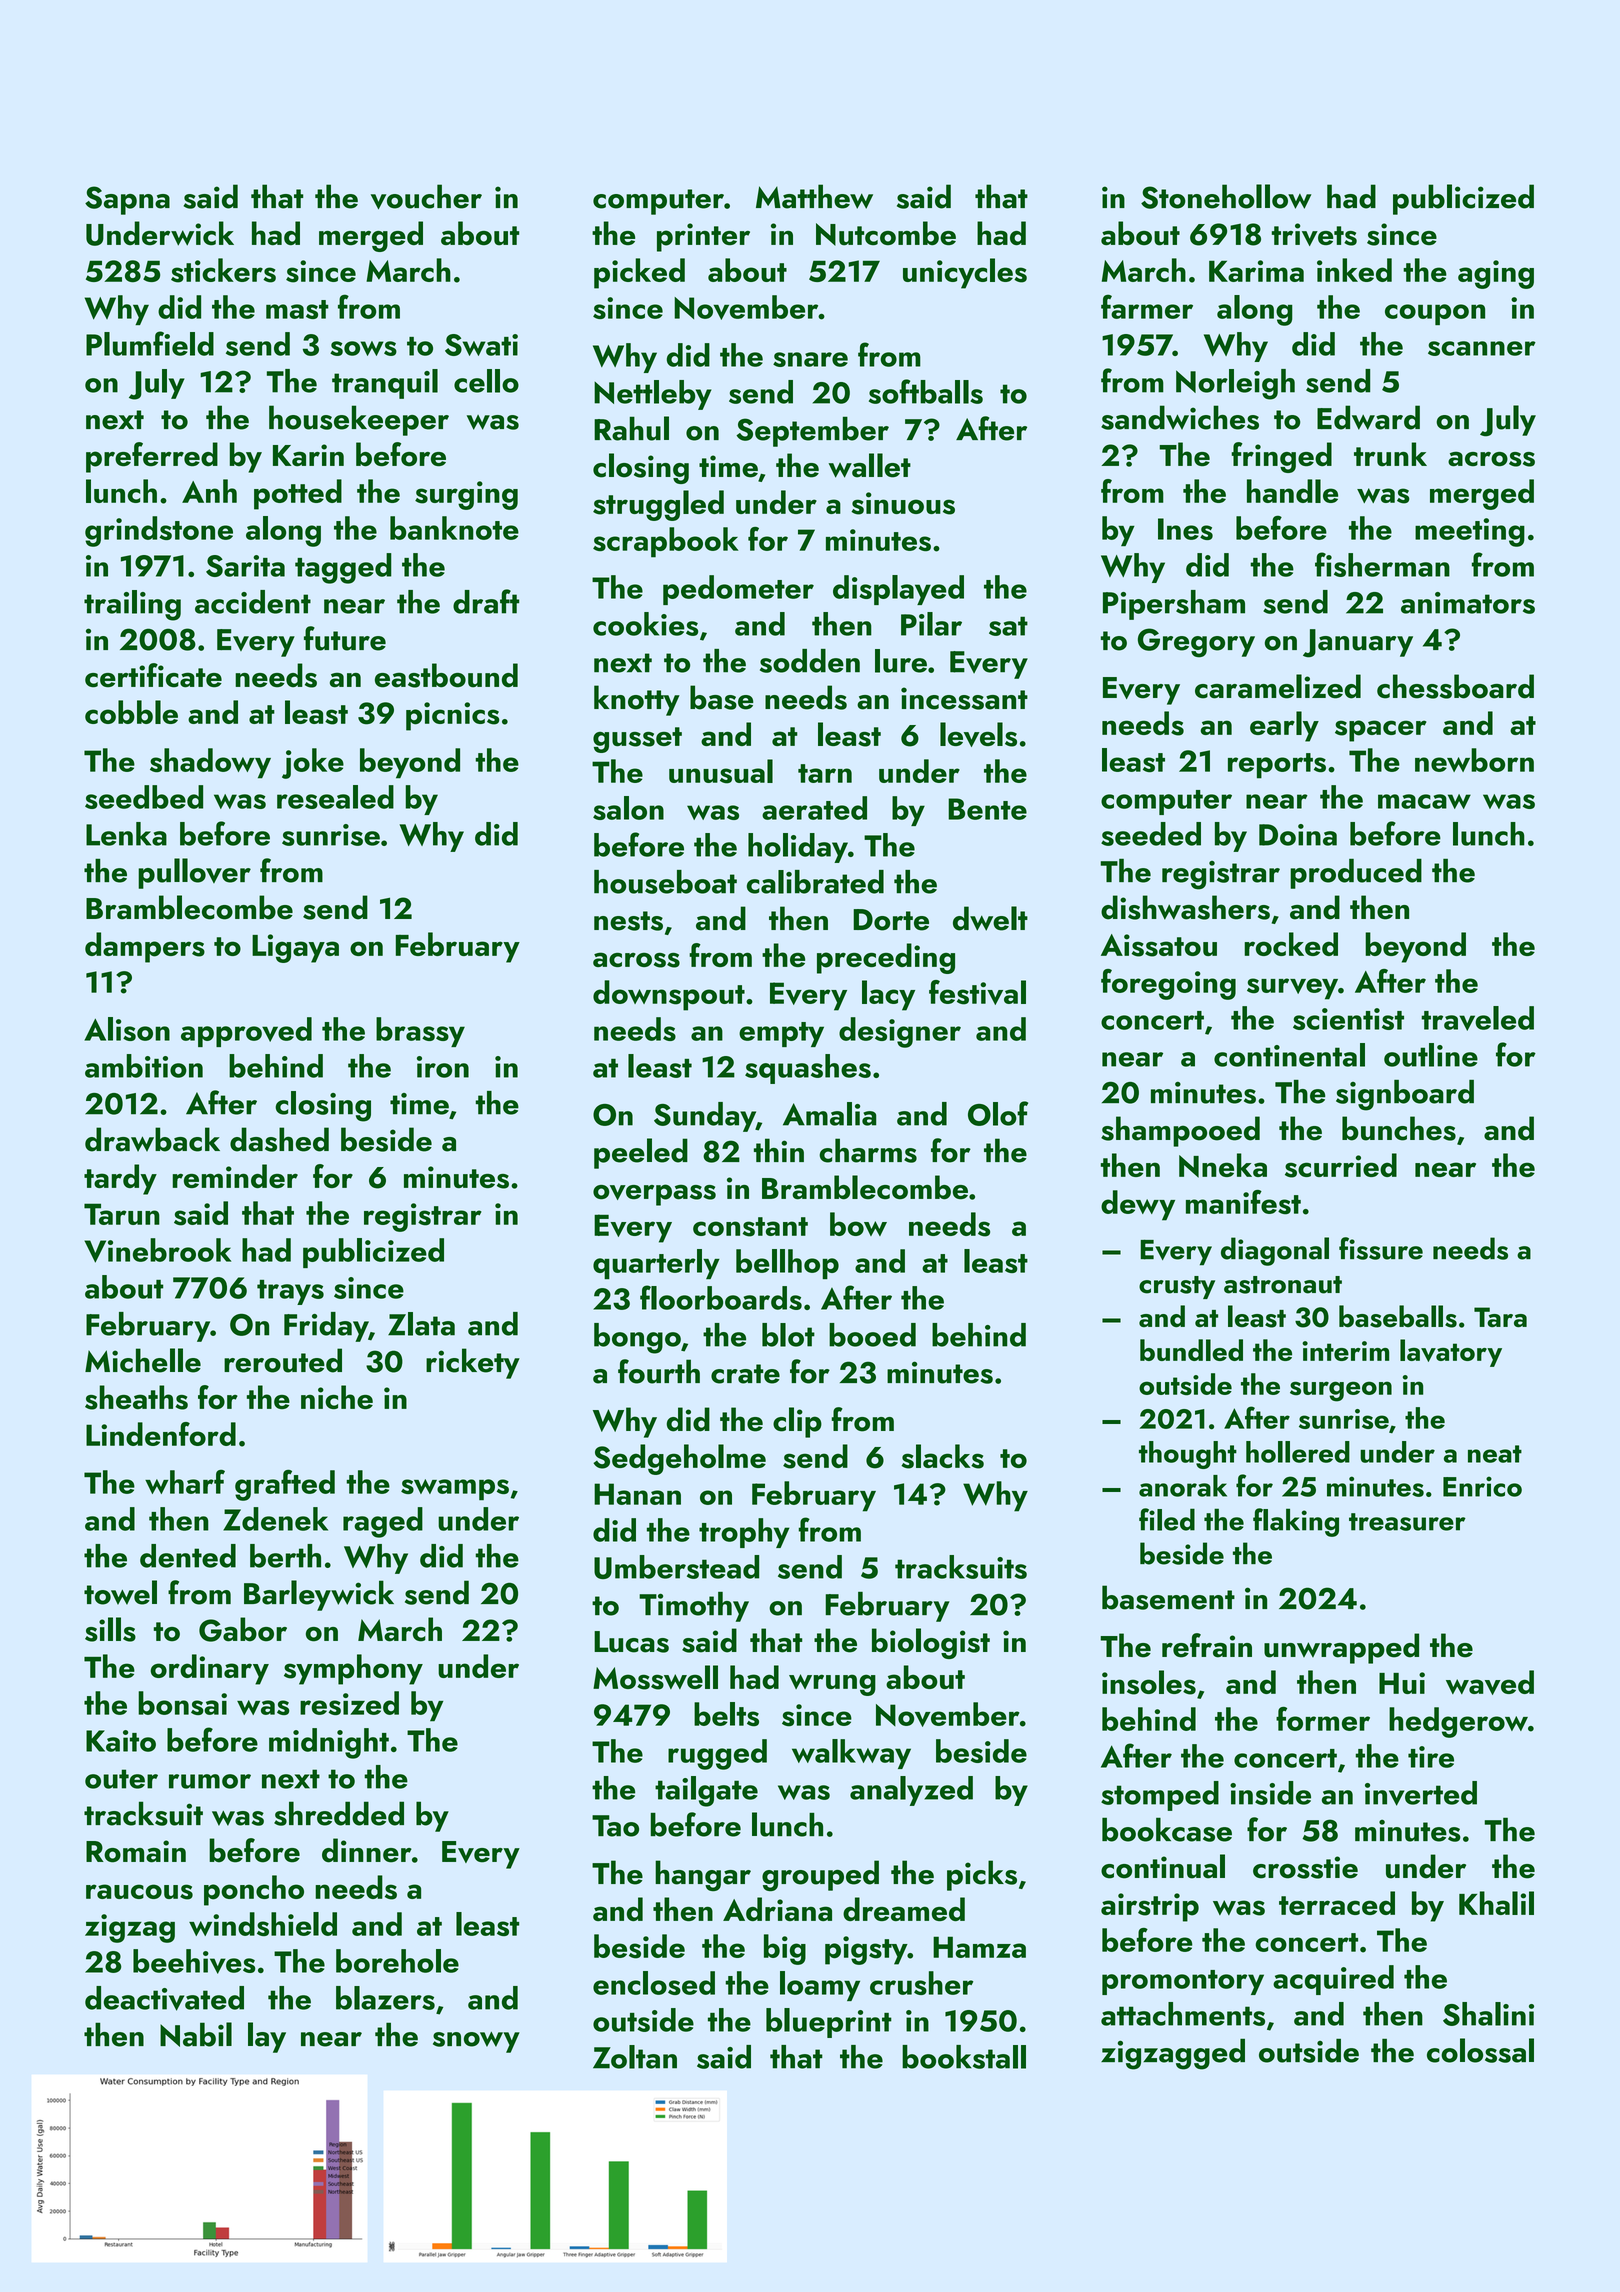 This screenshot has height=2292, width=1620. What do you see at coordinates (703, 237) in the screenshot?
I see `printer` at bounding box center [703, 237].
